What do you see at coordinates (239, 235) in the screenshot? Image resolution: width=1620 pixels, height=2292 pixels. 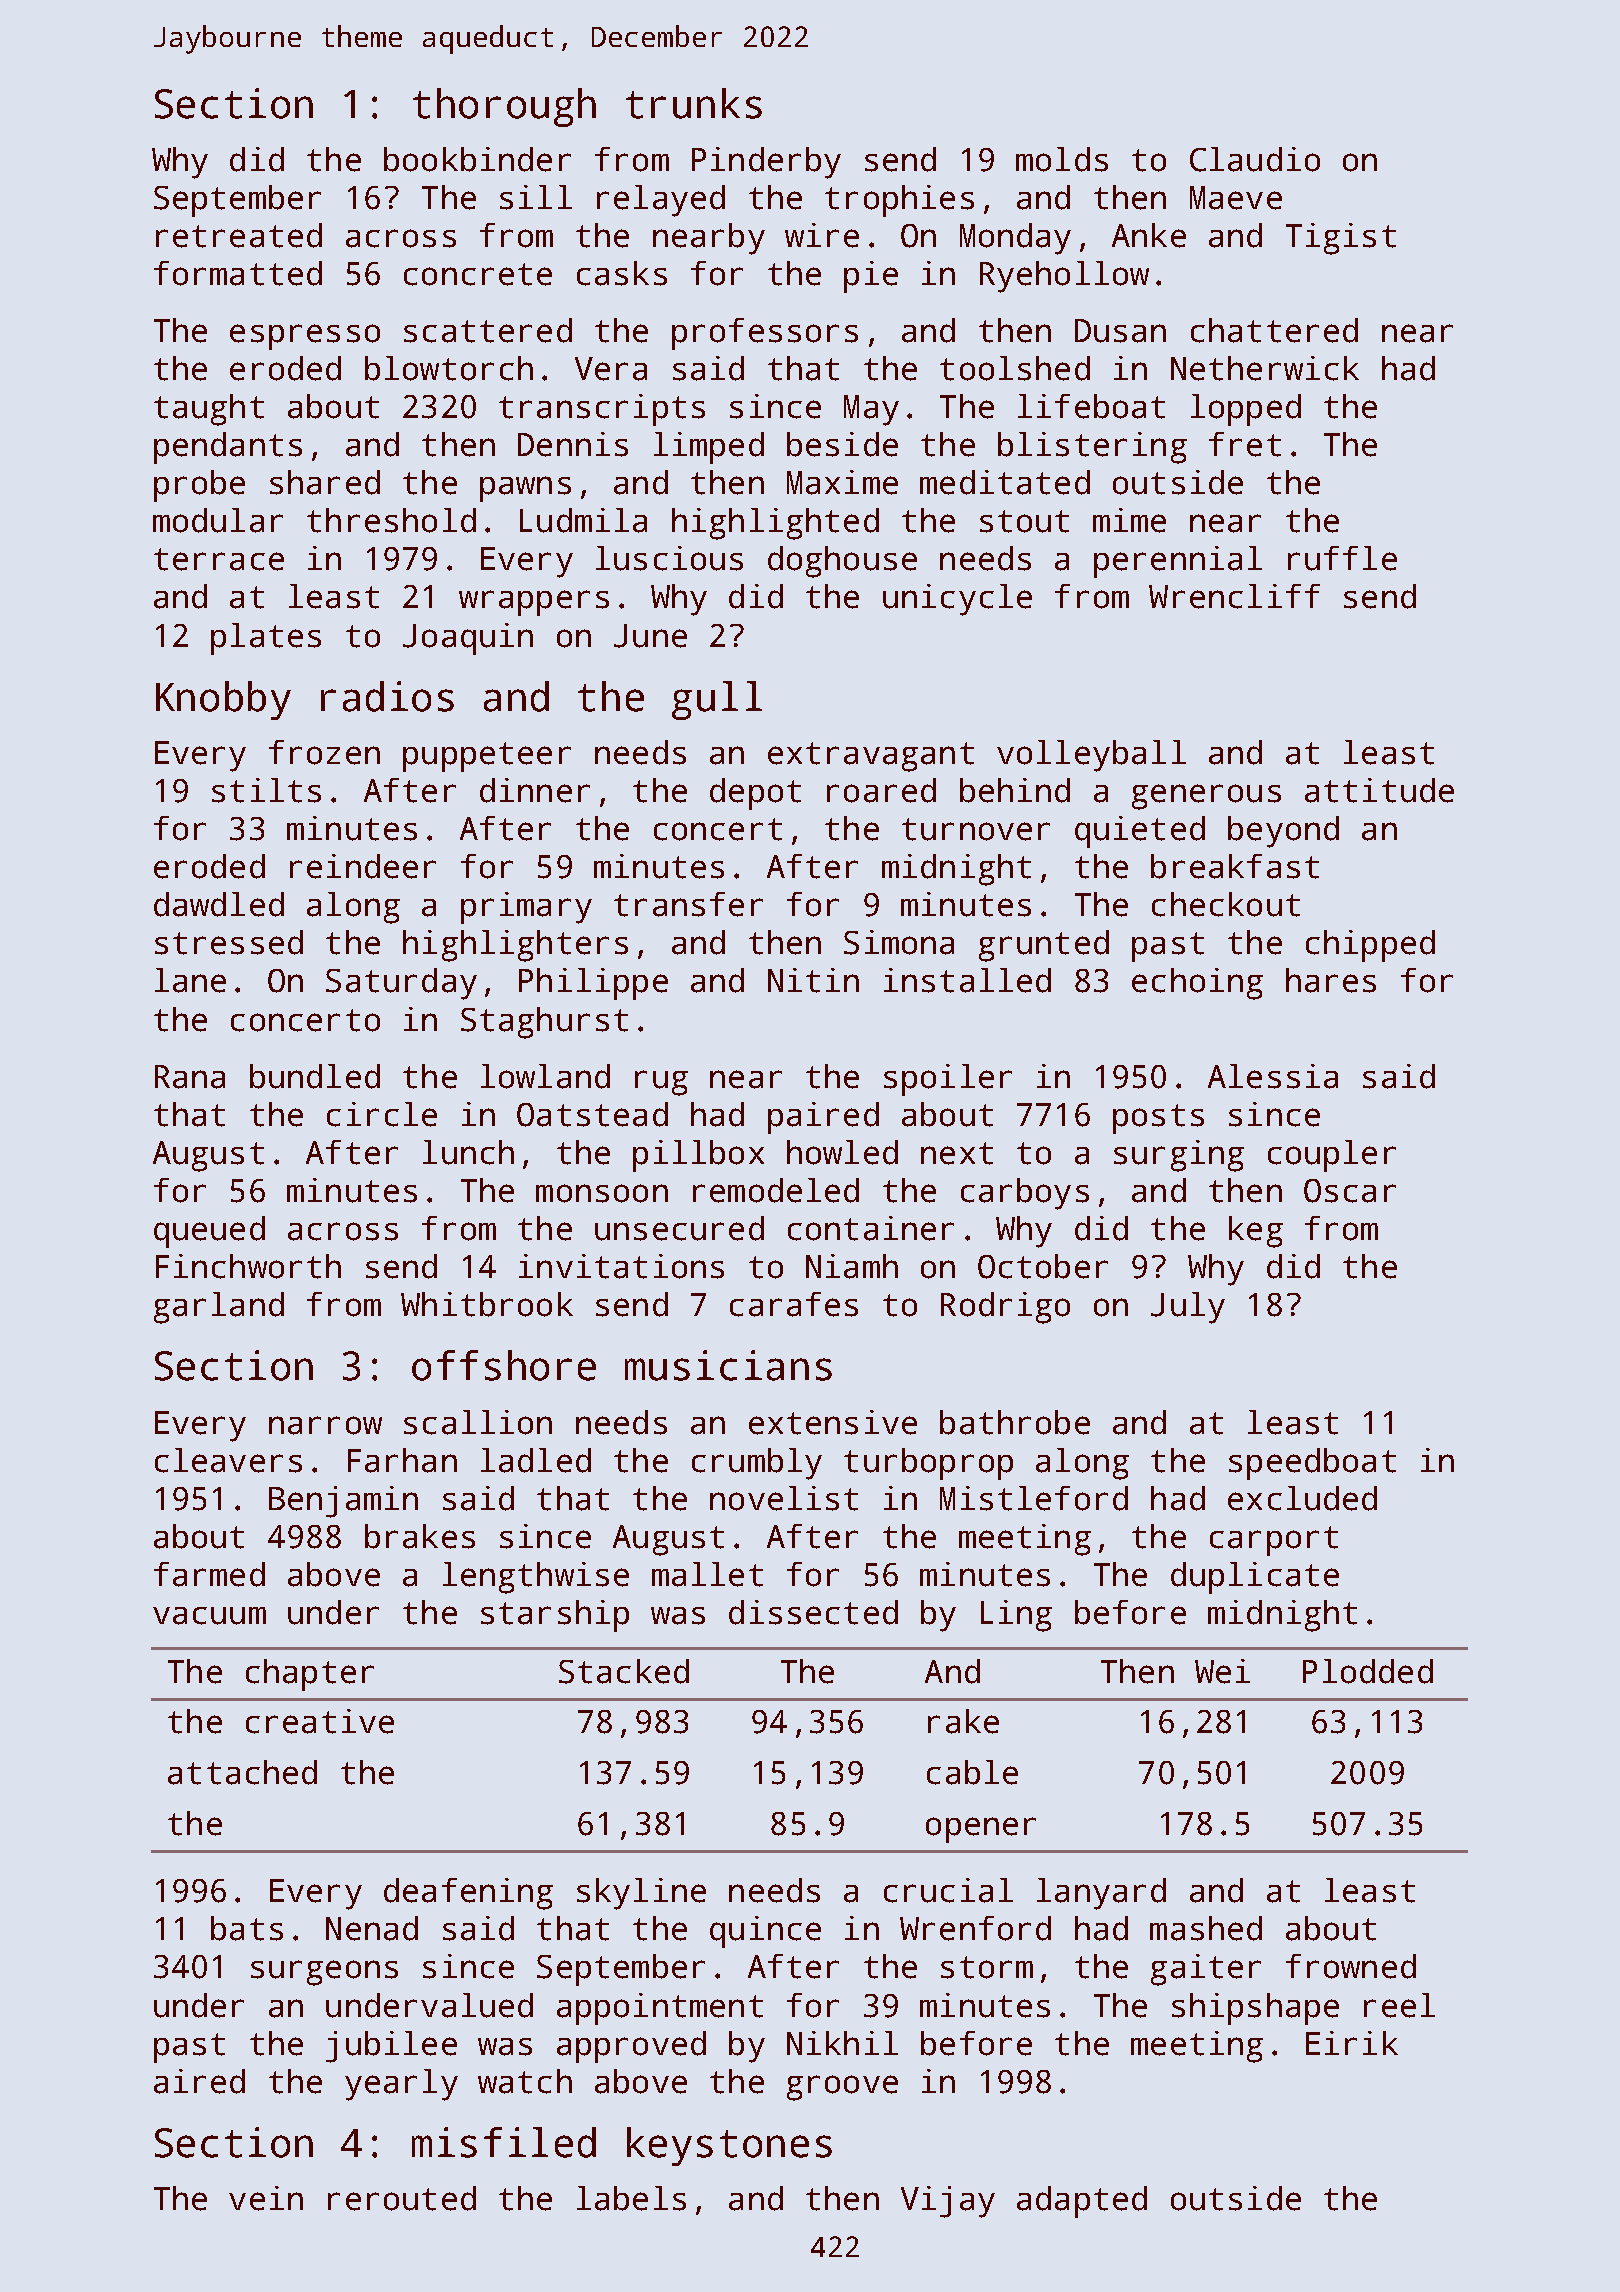 I see `retreated` at bounding box center [239, 235].
